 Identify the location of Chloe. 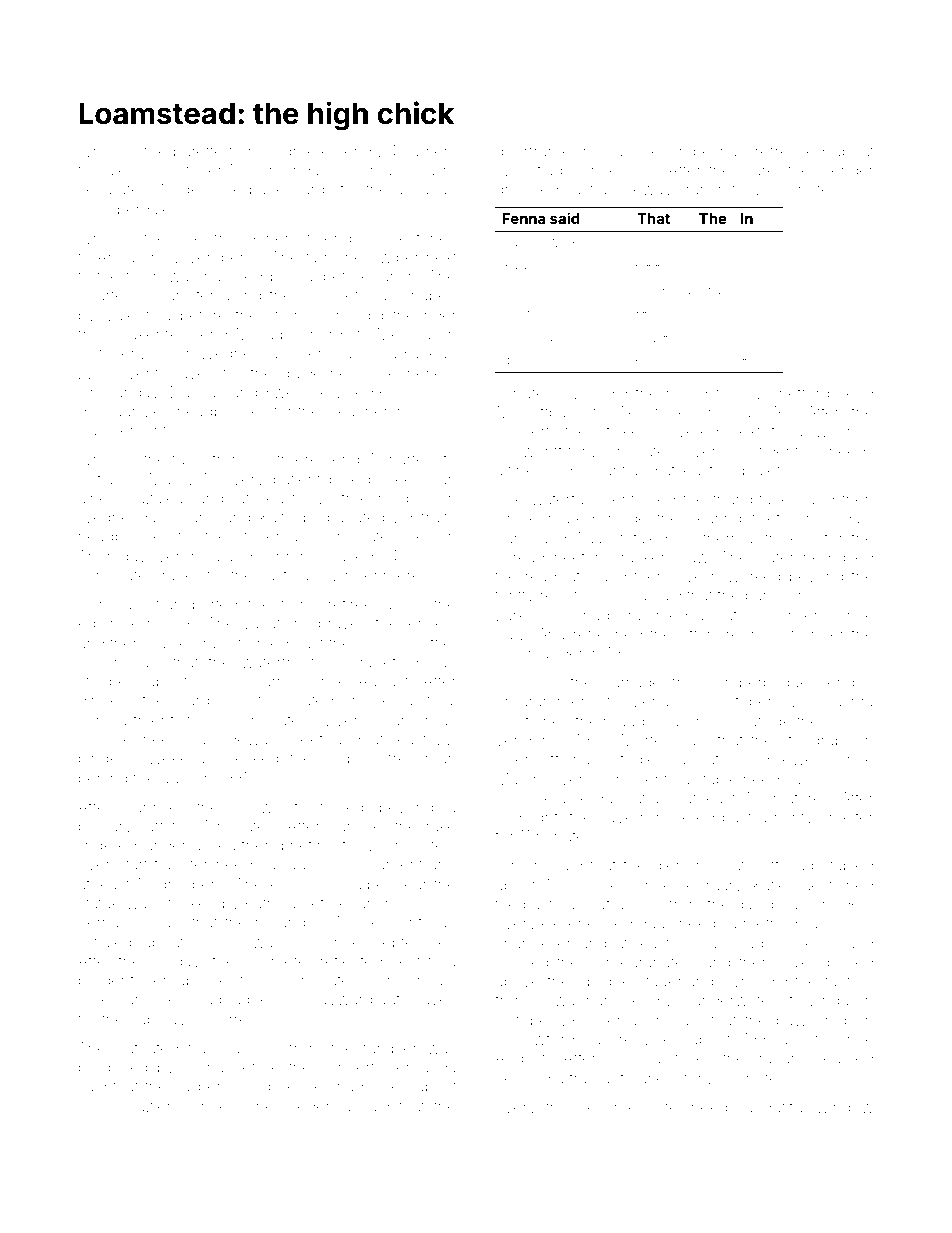
(517, 518).
